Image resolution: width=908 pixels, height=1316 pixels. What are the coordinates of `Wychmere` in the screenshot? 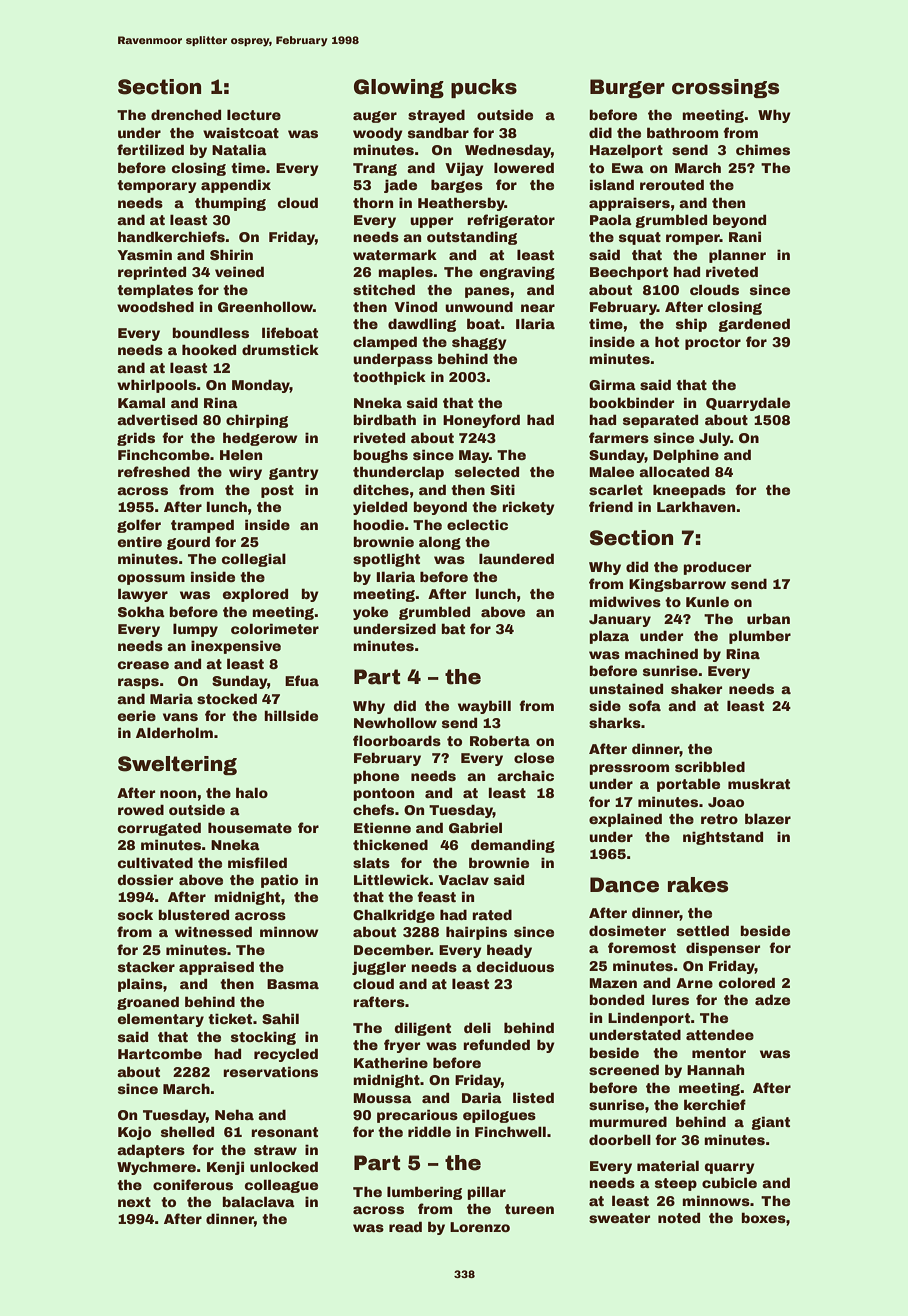 It's located at (156, 1168).
